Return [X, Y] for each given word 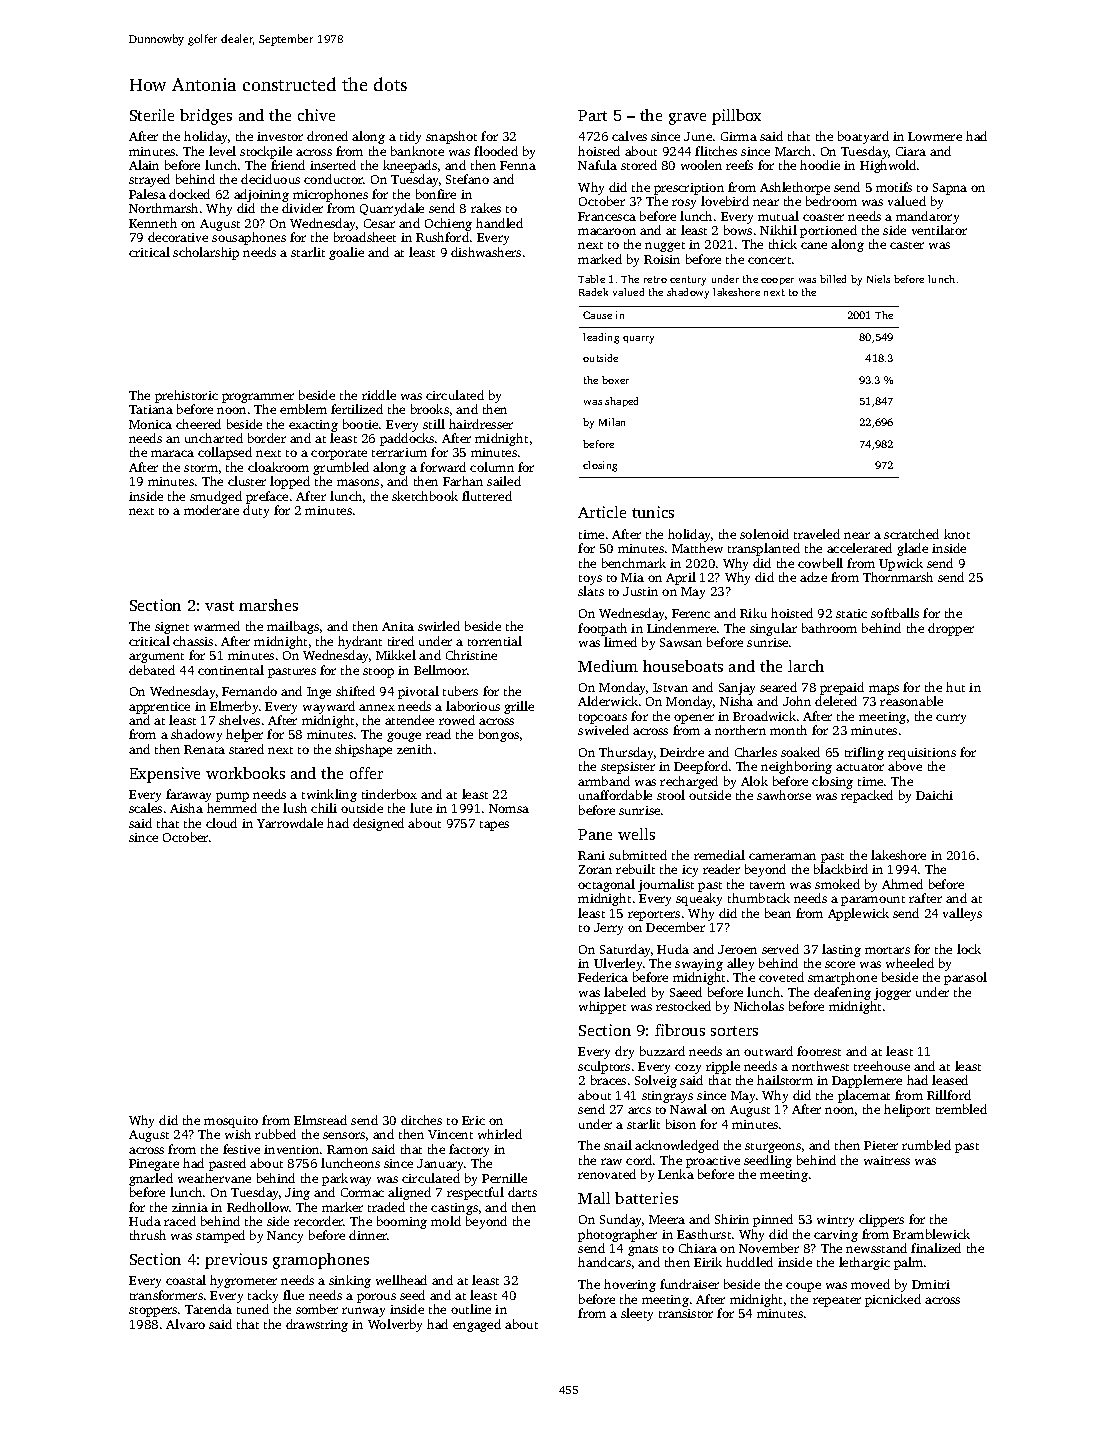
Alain [144, 165]
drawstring [317, 1325]
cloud [221, 823]
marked [600, 259]
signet [172, 628]
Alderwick [608, 701]
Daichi [934, 795]
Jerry [608, 929]
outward [768, 1051]
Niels [878, 279]
